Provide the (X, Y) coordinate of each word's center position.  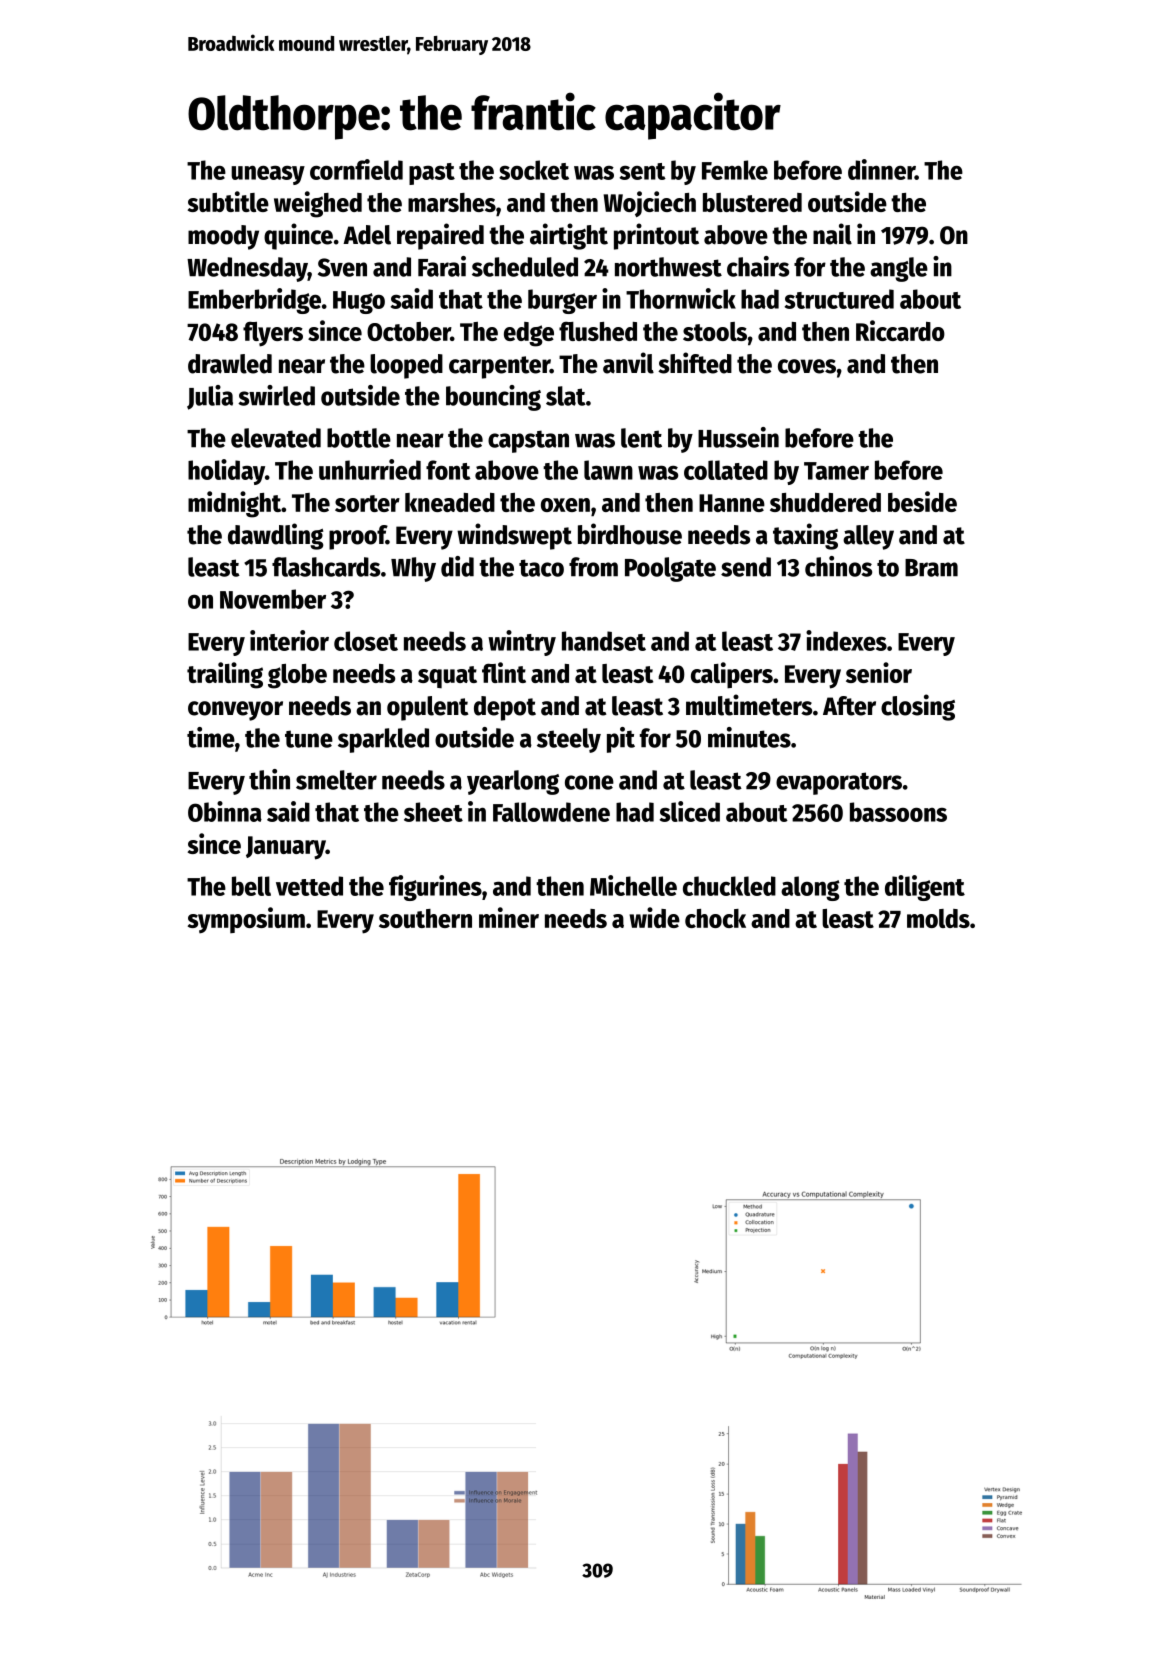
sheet (433, 812)
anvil (628, 363)
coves (807, 366)
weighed (318, 204)
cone (589, 782)
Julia (210, 397)
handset (604, 641)
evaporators (839, 783)
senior (879, 672)
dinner (881, 169)
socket (534, 170)
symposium (246, 920)
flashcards (326, 567)
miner (509, 917)
